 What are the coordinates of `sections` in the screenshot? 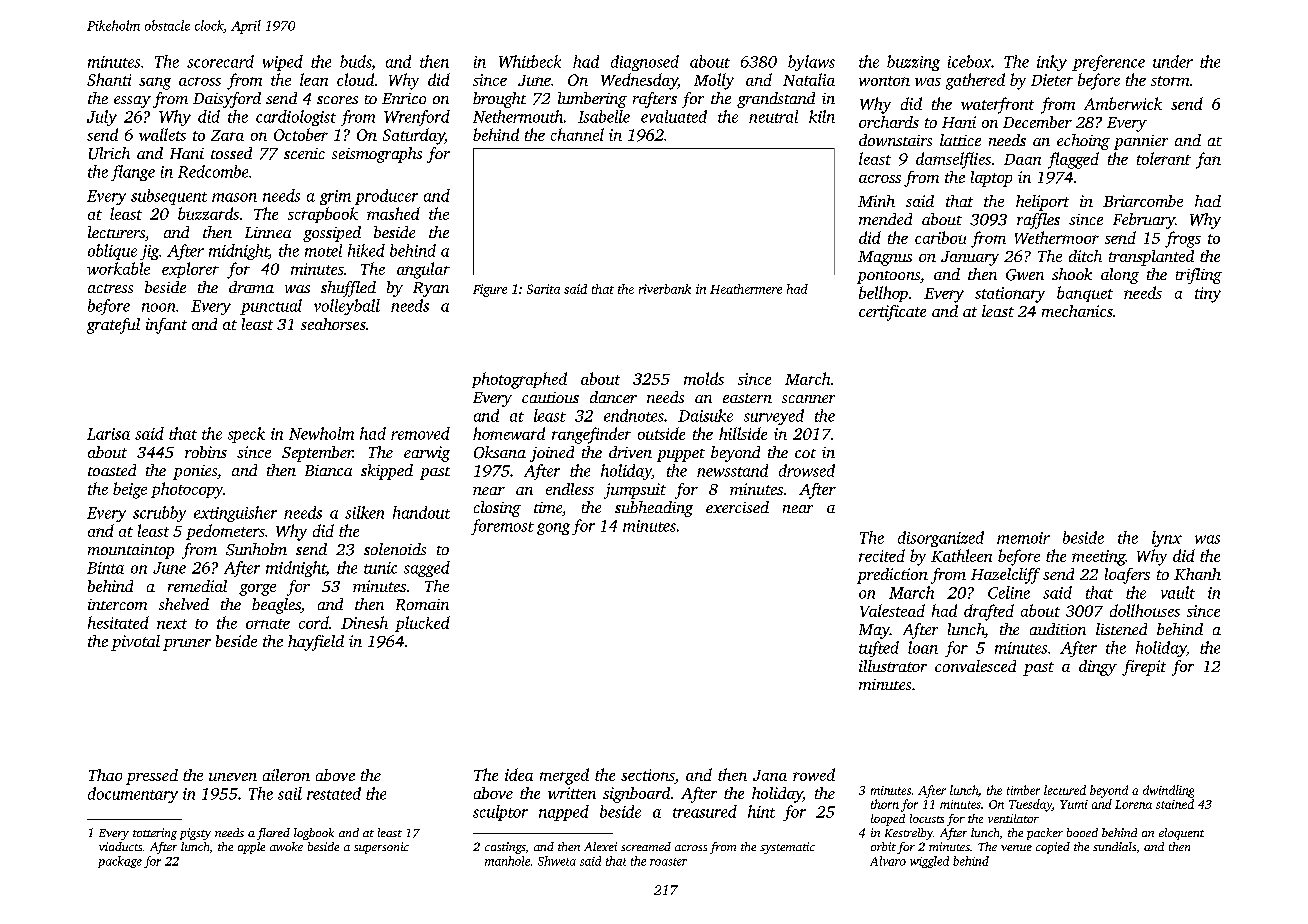 It's located at (648, 775).
